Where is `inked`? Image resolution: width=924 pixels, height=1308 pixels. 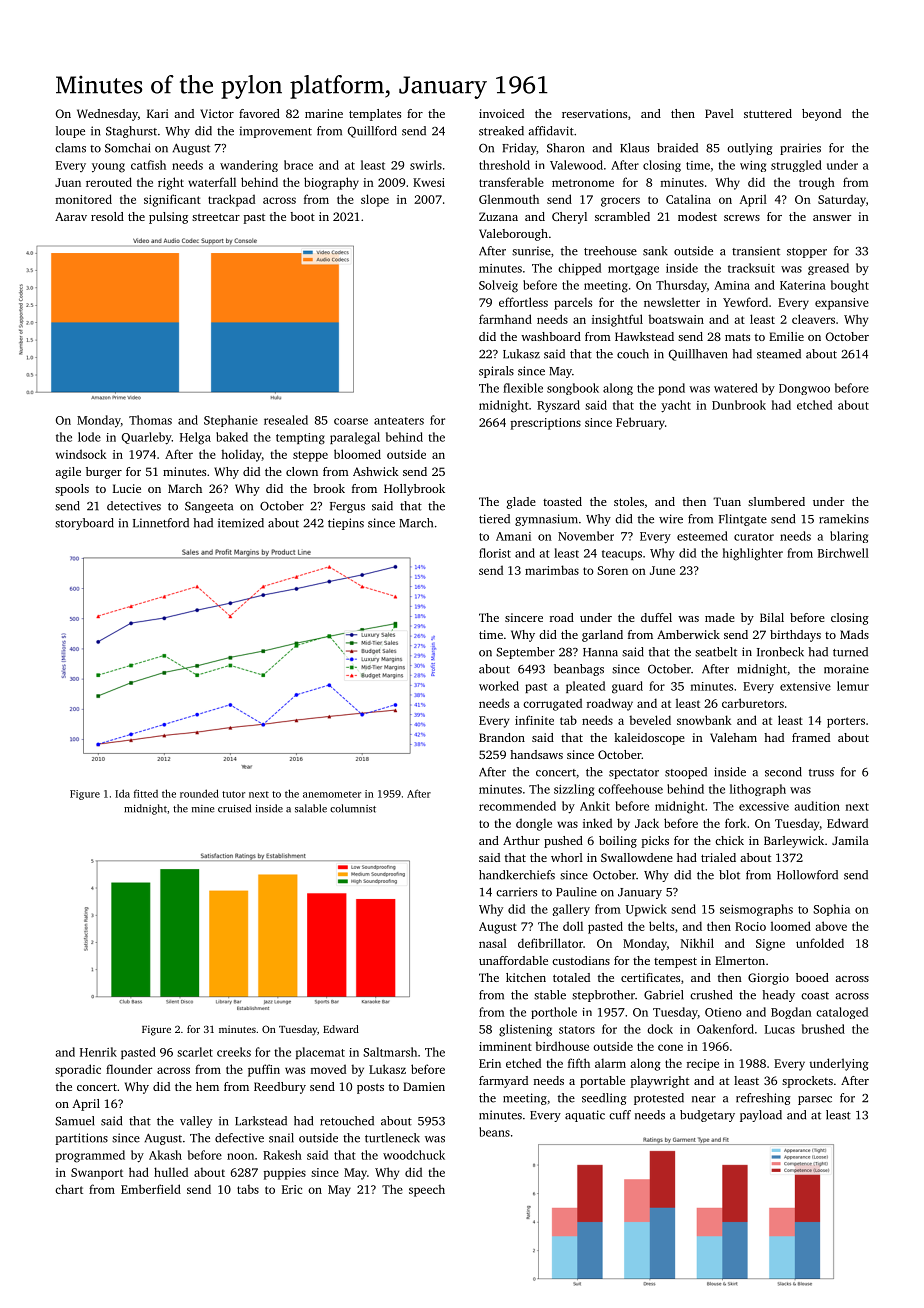 inked is located at coordinates (597, 823).
